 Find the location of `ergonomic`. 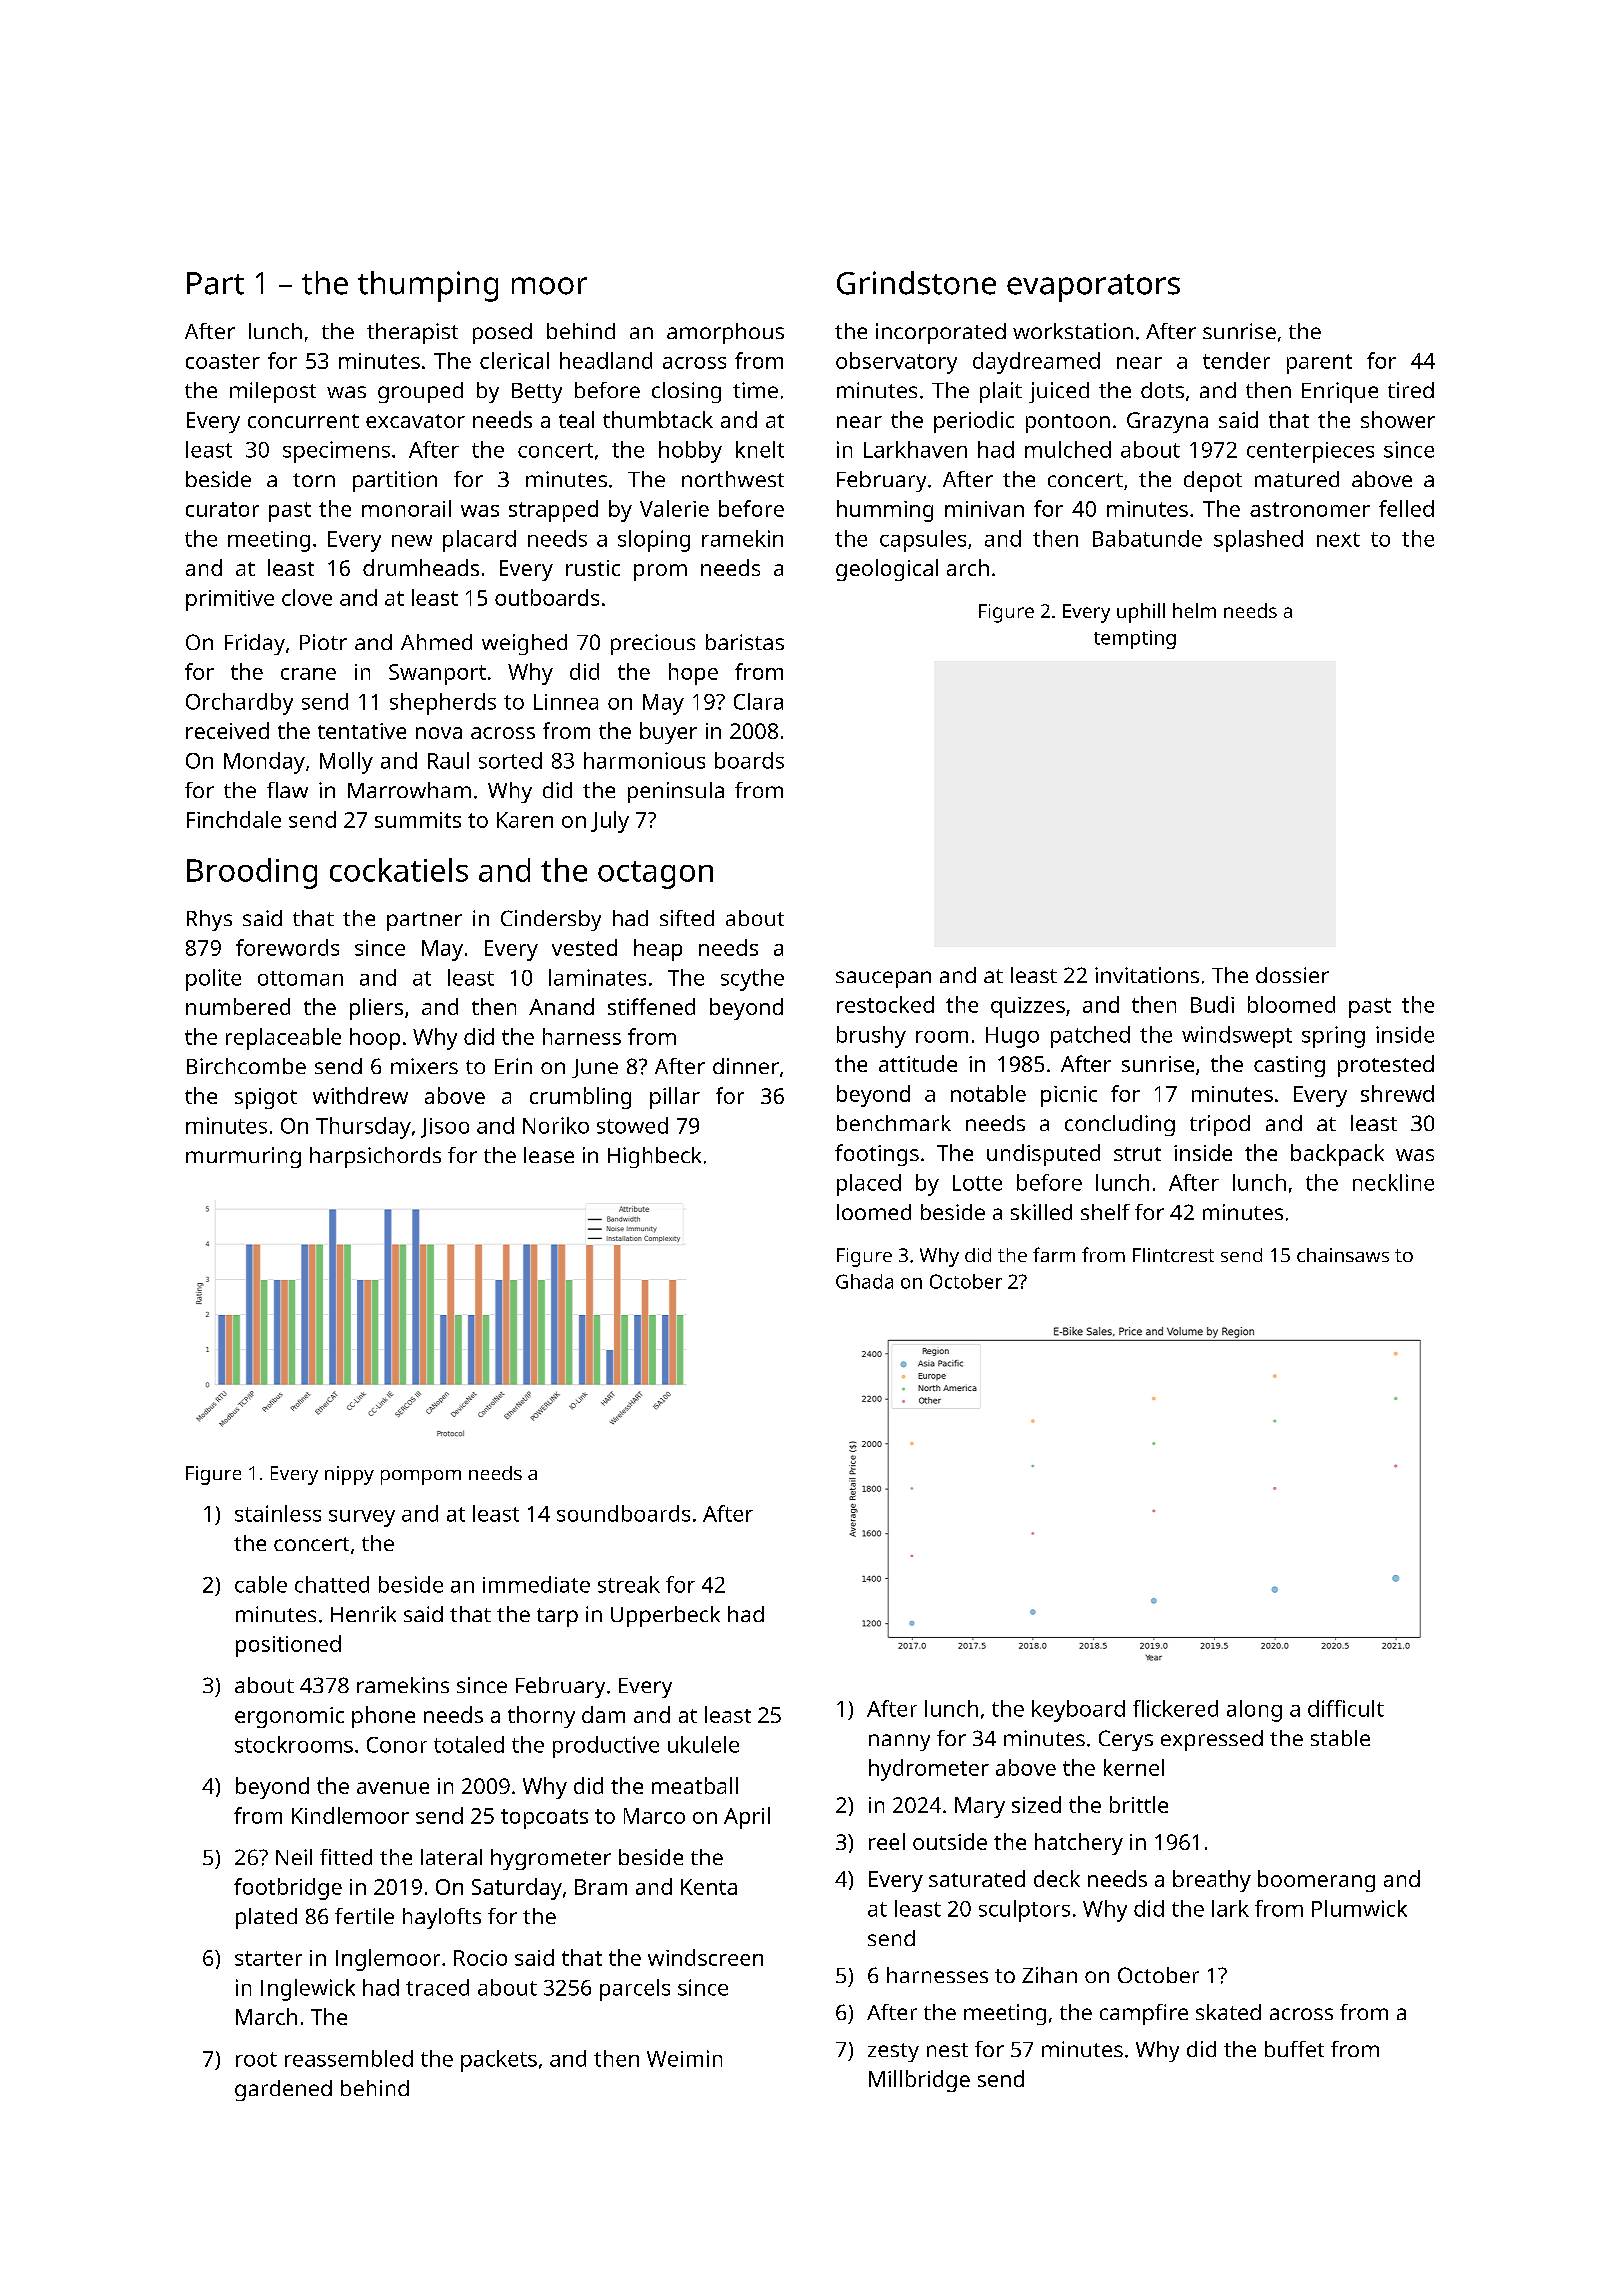

ergonomic is located at coordinates (289, 1717).
